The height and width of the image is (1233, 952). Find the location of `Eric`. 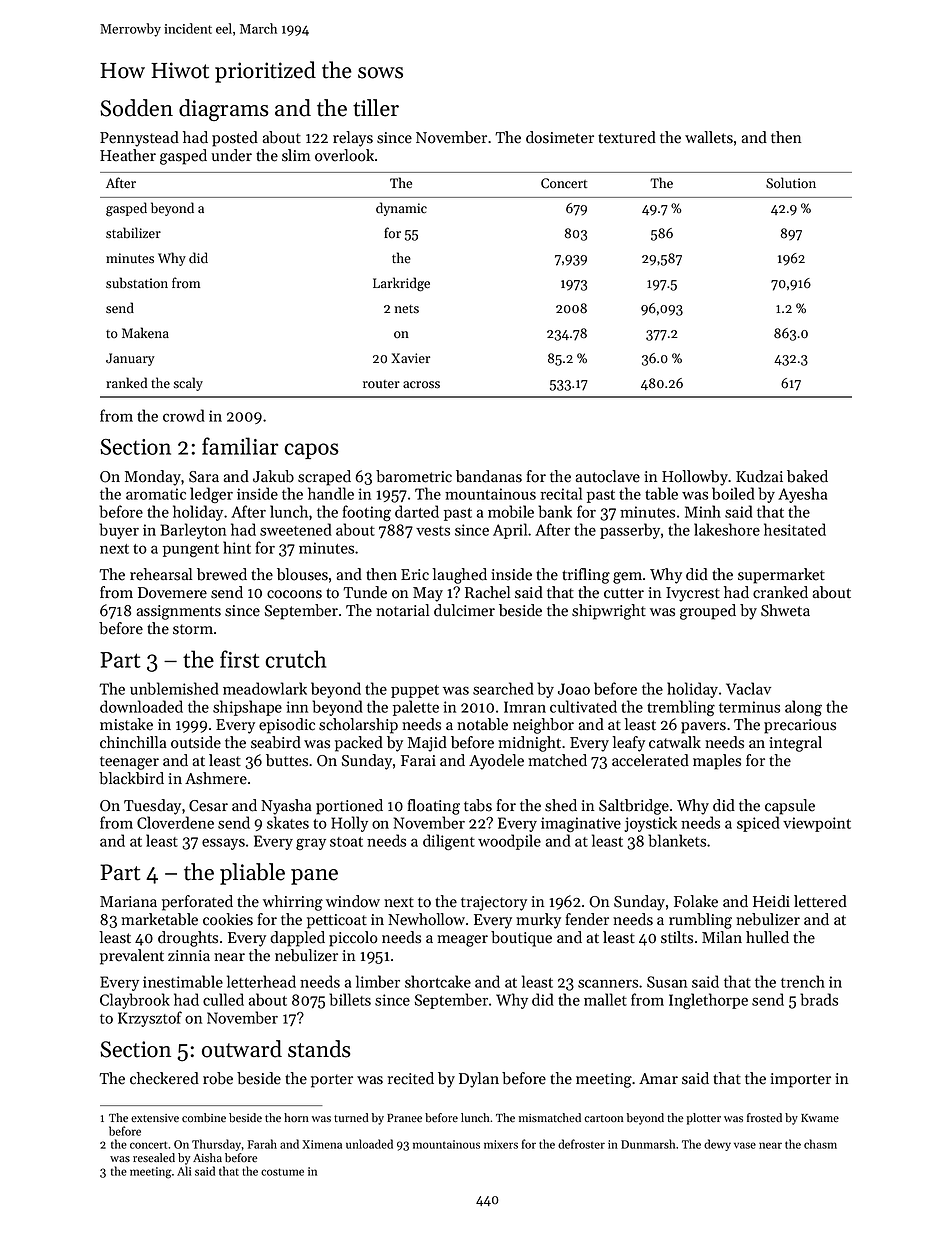

Eric is located at coordinates (415, 575).
